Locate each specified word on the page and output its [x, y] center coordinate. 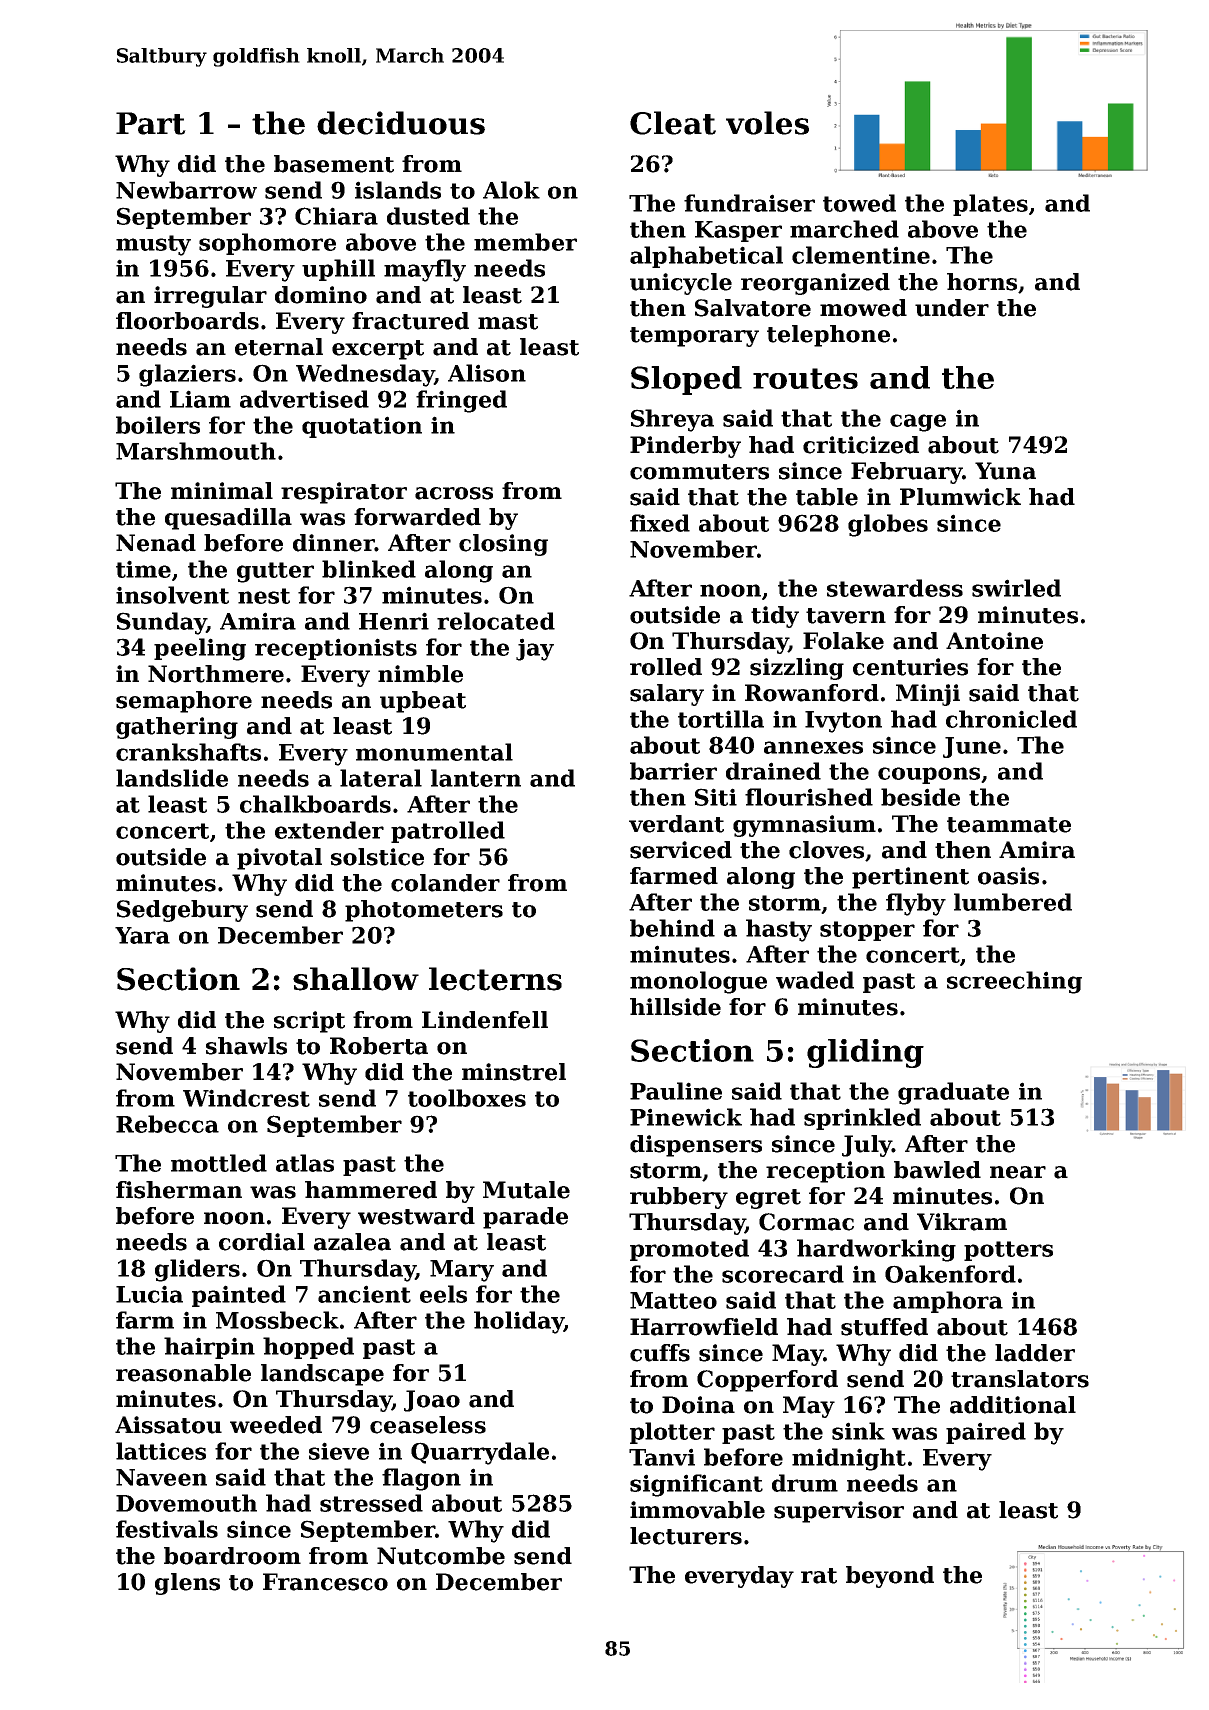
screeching [1014, 982]
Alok [511, 190]
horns [982, 282]
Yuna [1005, 471]
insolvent [172, 595]
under [952, 308]
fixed [660, 523]
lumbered [1013, 902]
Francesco [325, 1582]
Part [151, 123]
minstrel [514, 1072]
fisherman [179, 1190]
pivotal [279, 859]
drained [773, 771]
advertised [304, 399]
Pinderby [685, 447]
